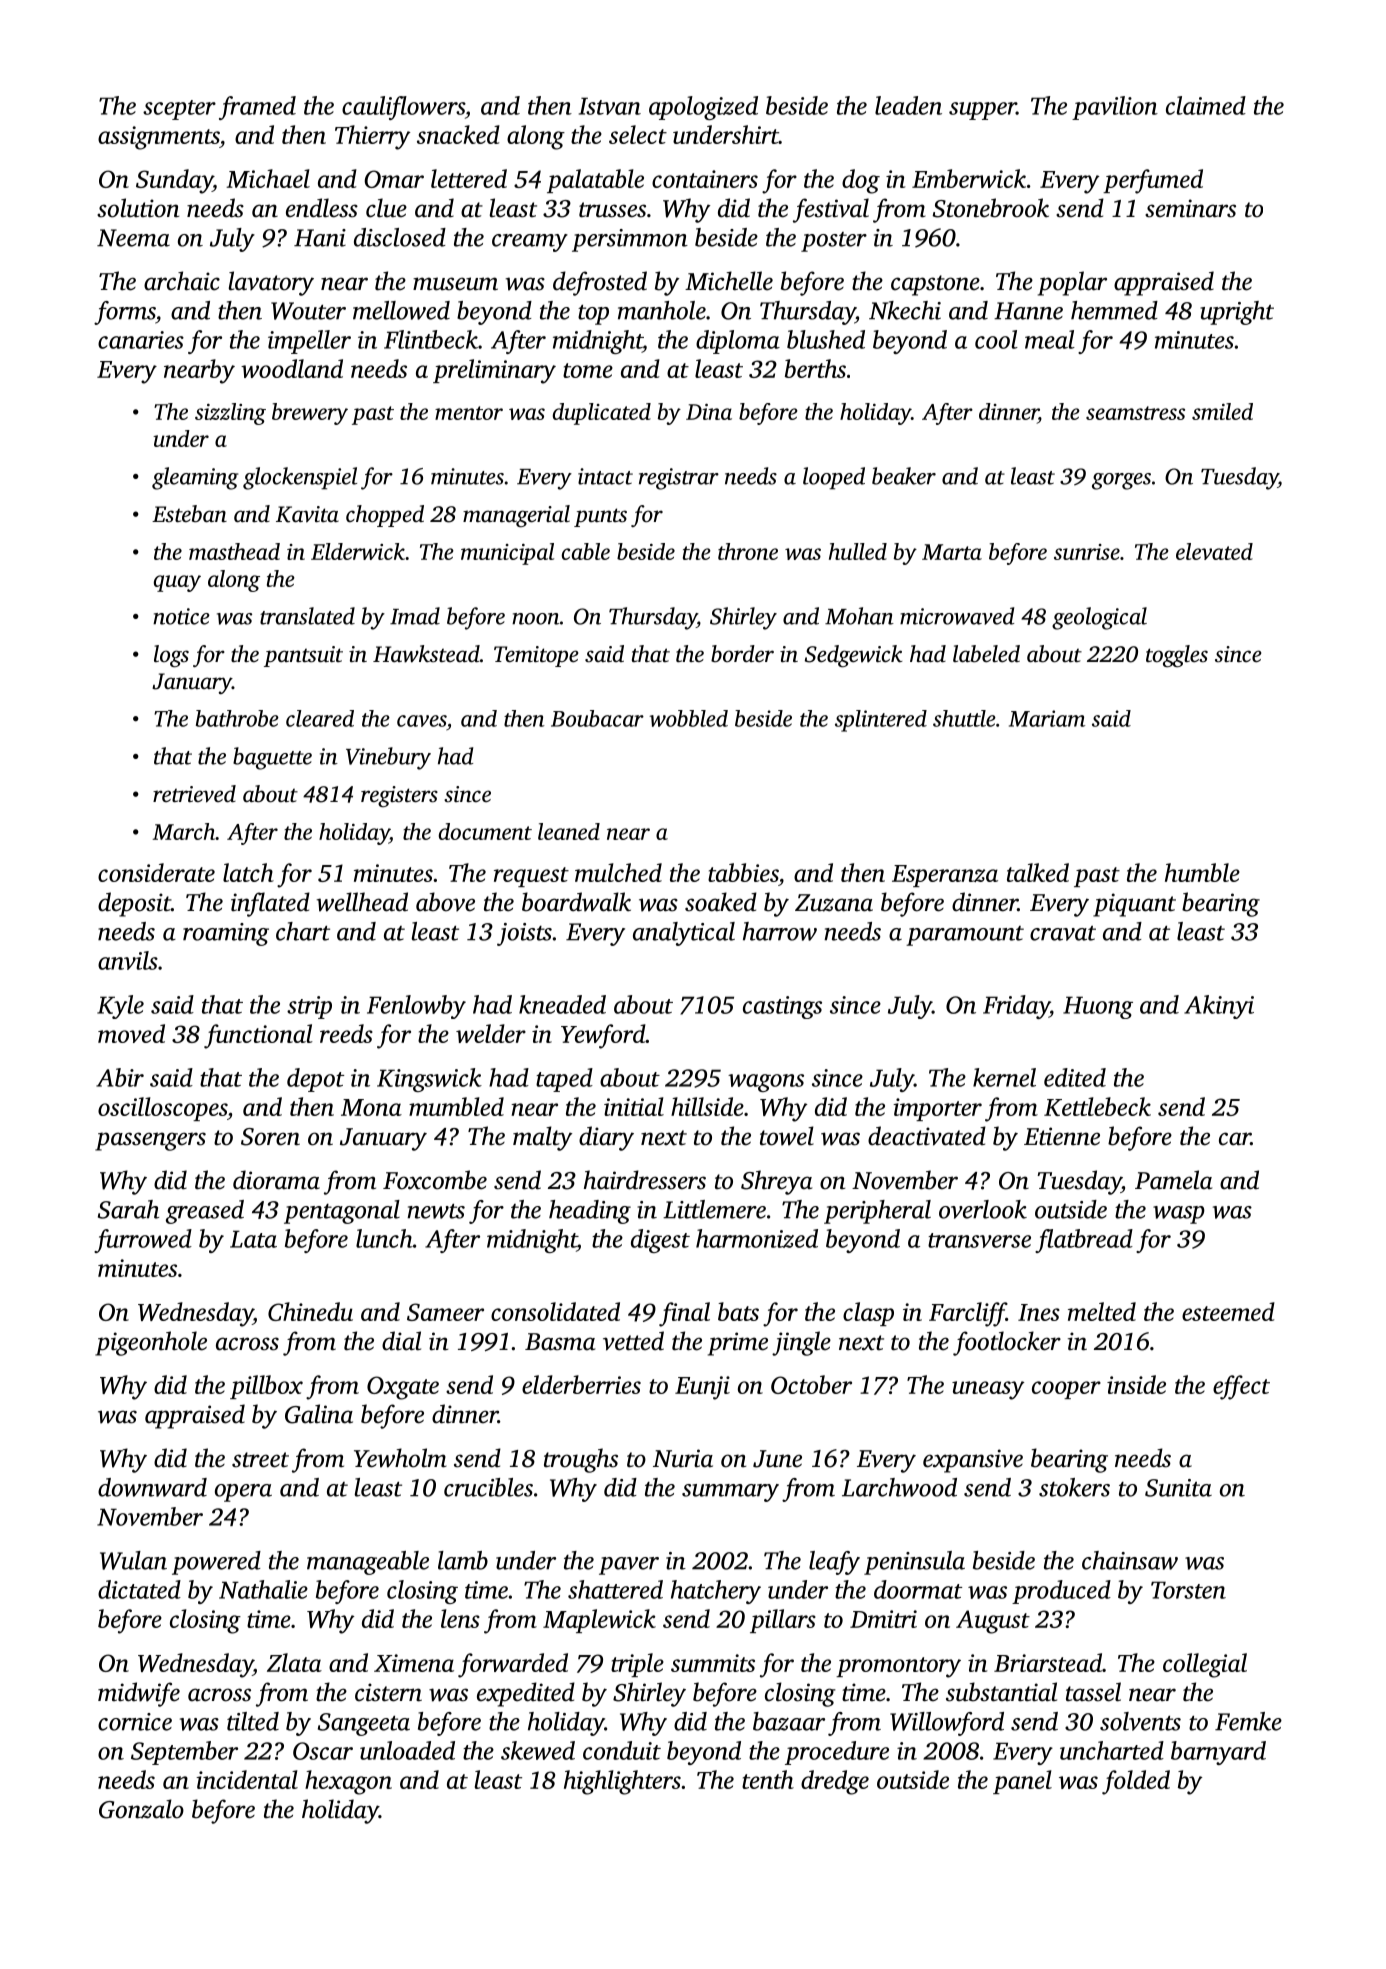 Image resolution: width=1386 pixels, height=1969 pixels. What do you see at coordinates (139, 1589) in the screenshot?
I see `dictated` at bounding box center [139, 1589].
